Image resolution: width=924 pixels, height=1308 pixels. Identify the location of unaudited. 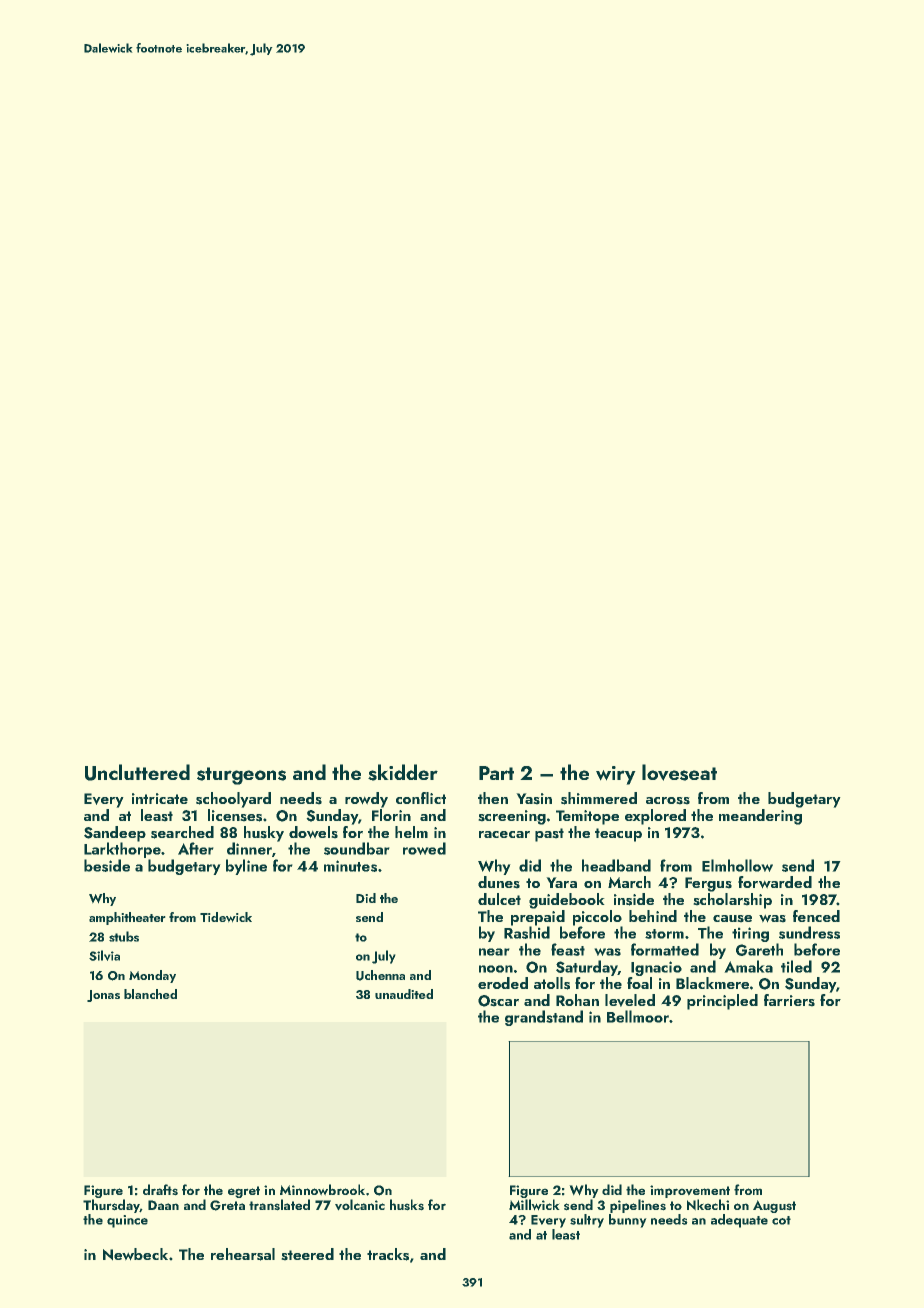
(404, 994).
